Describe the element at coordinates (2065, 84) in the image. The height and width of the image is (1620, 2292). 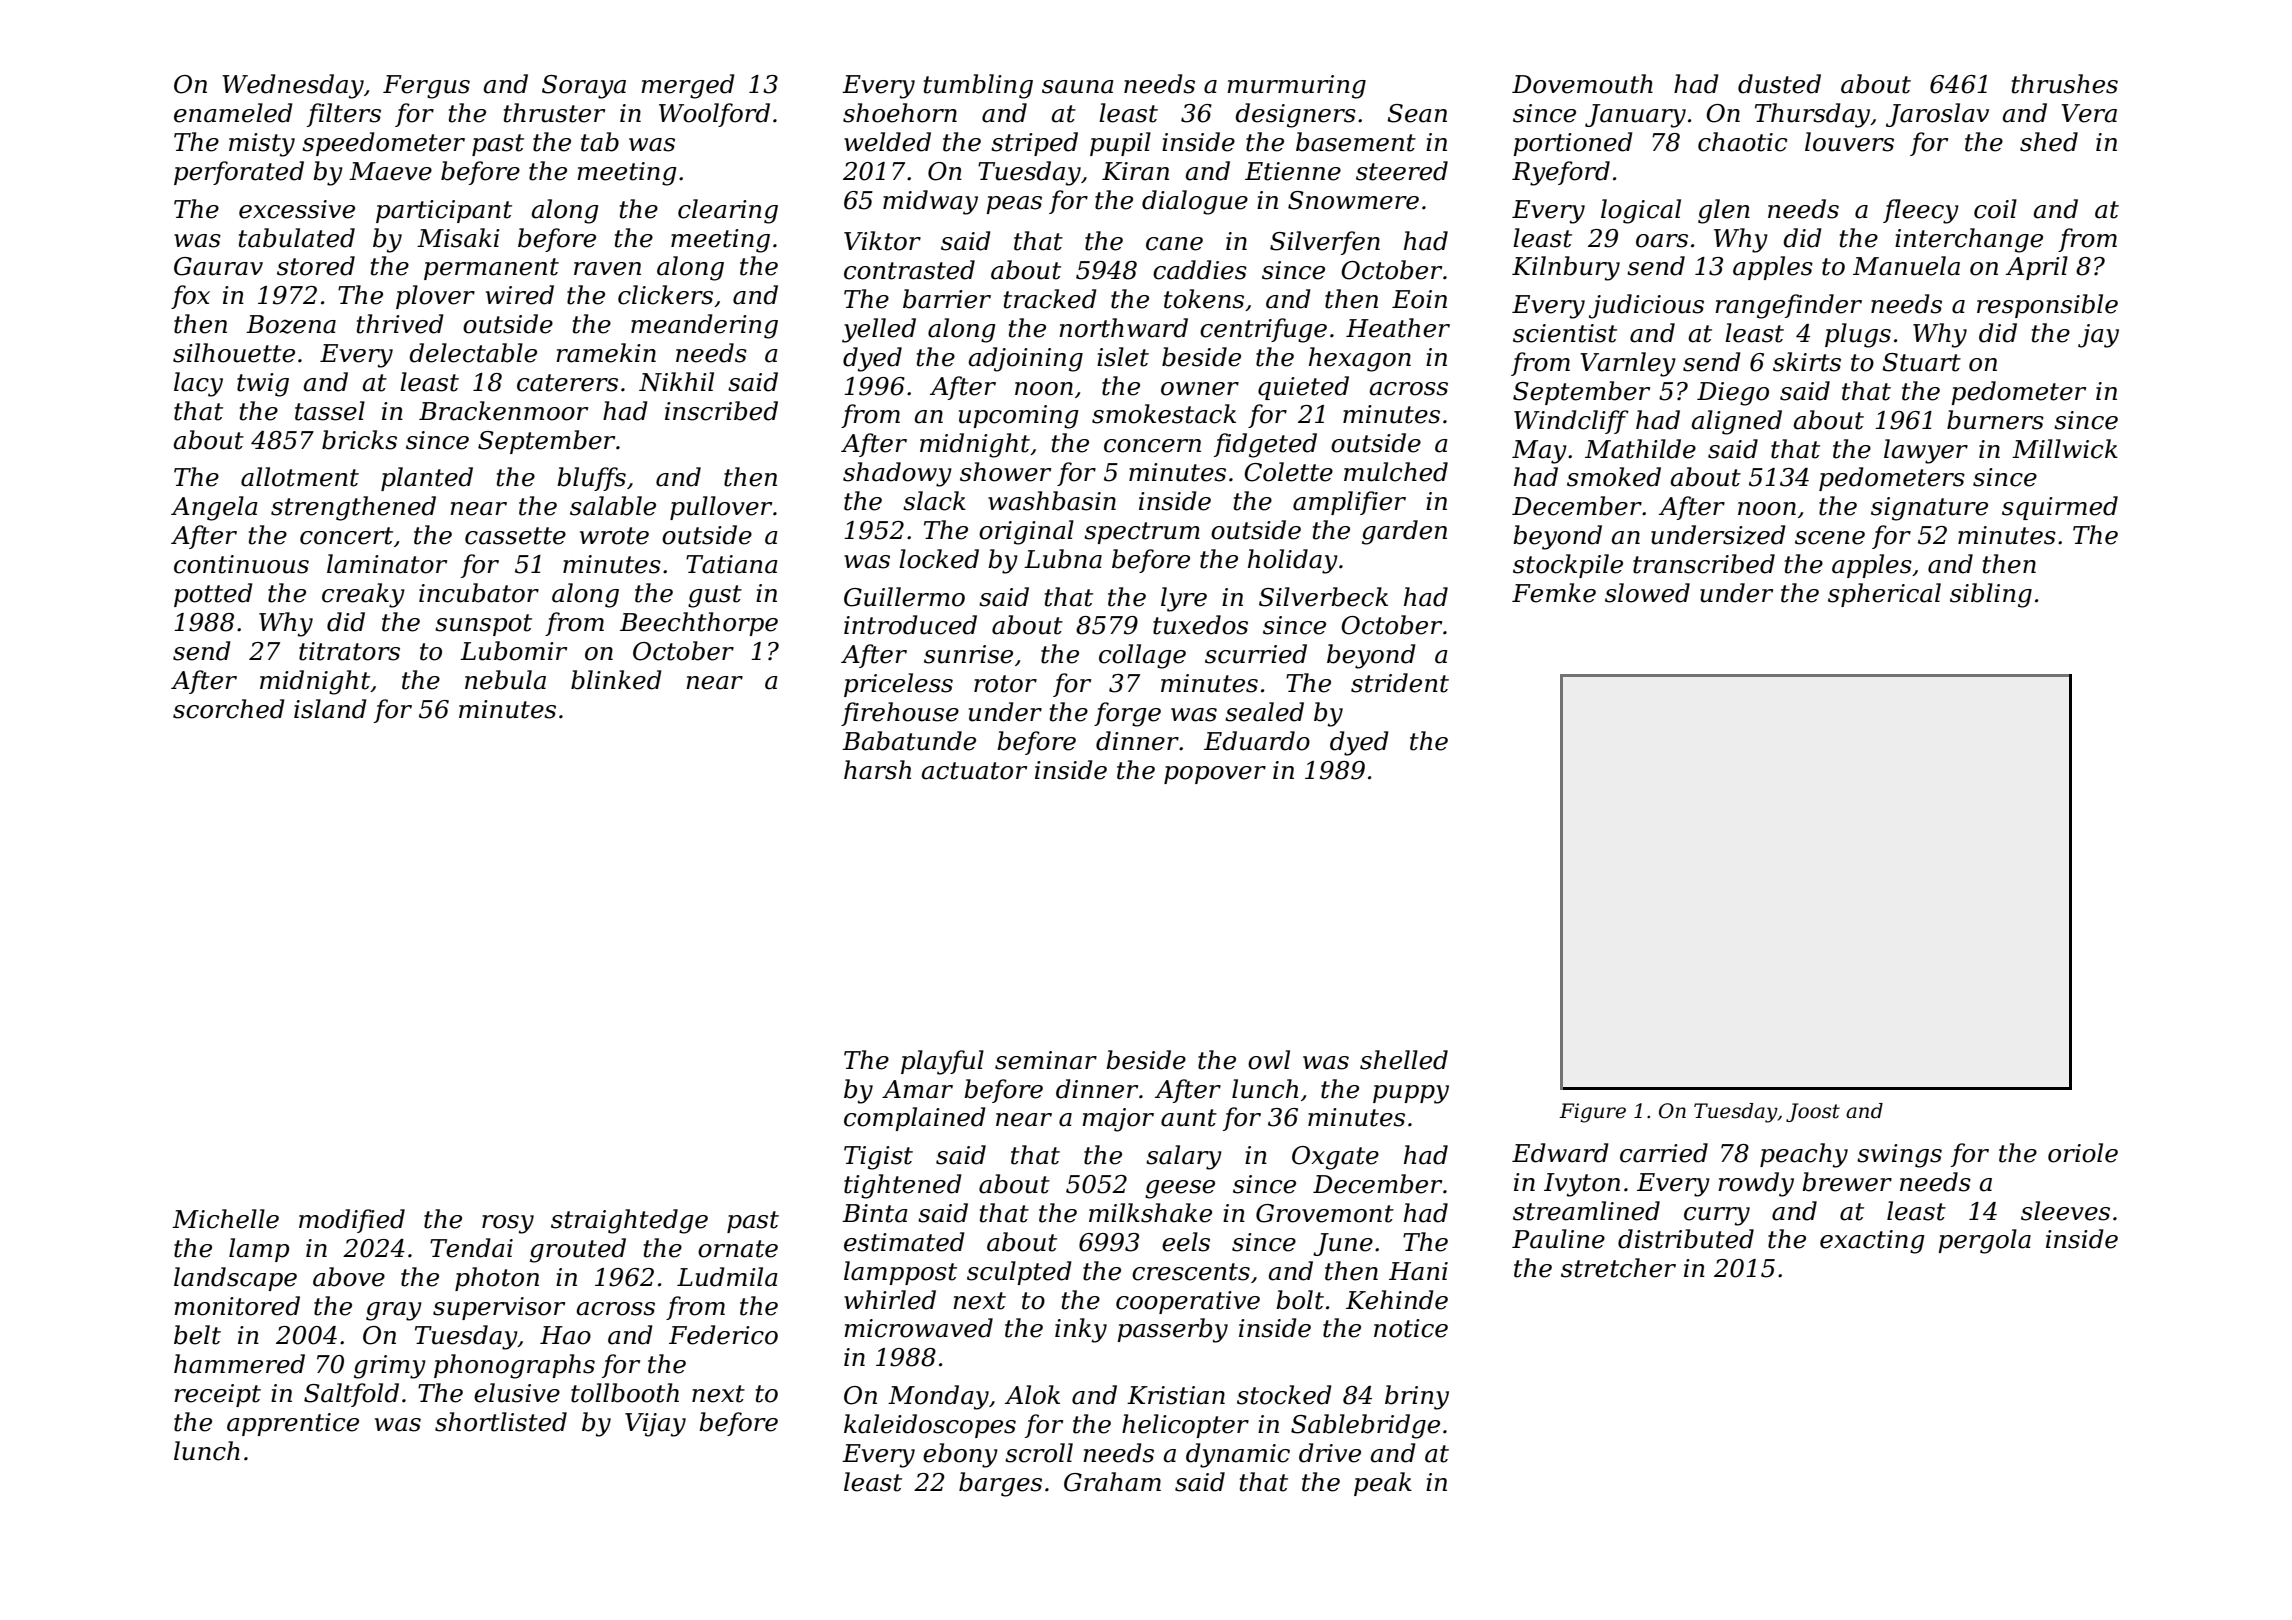
I see `thrushes` at that location.
